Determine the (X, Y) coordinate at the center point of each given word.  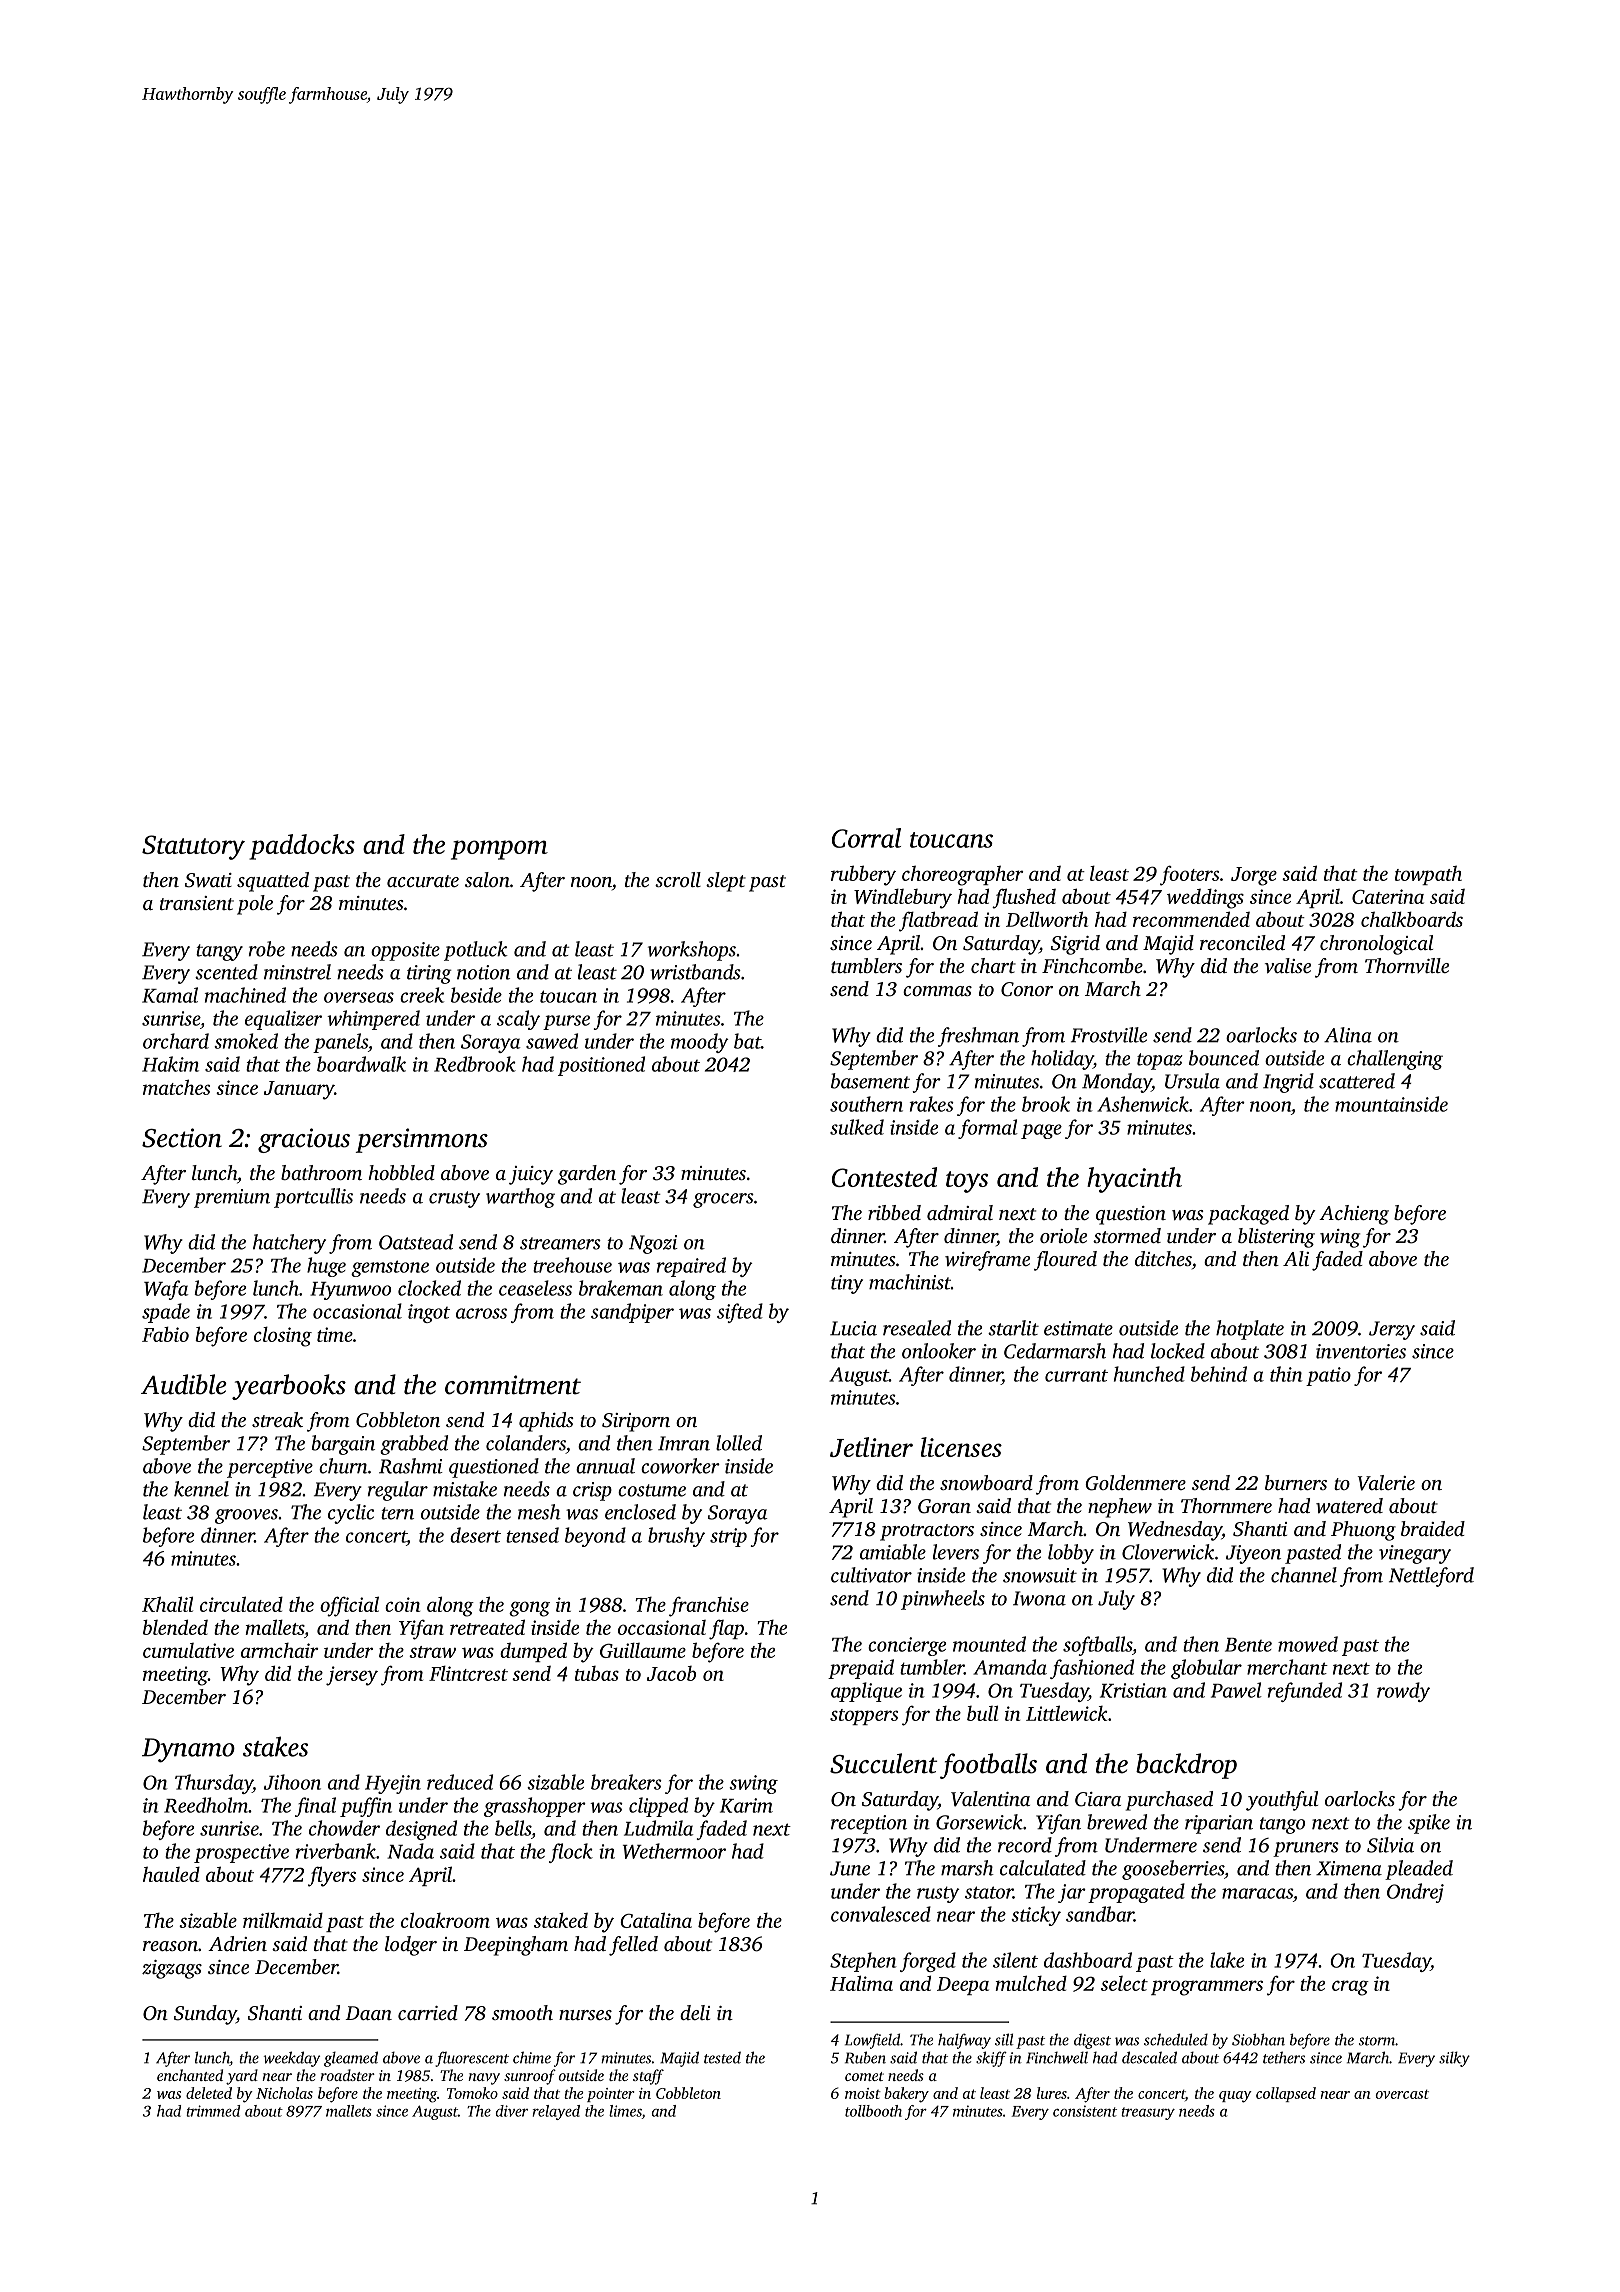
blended (175, 1627)
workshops (692, 951)
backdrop (1186, 1766)
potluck (476, 951)
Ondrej (1415, 1893)
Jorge (1254, 876)
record (1025, 1845)
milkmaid (283, 1920)
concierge (907, 1646)
